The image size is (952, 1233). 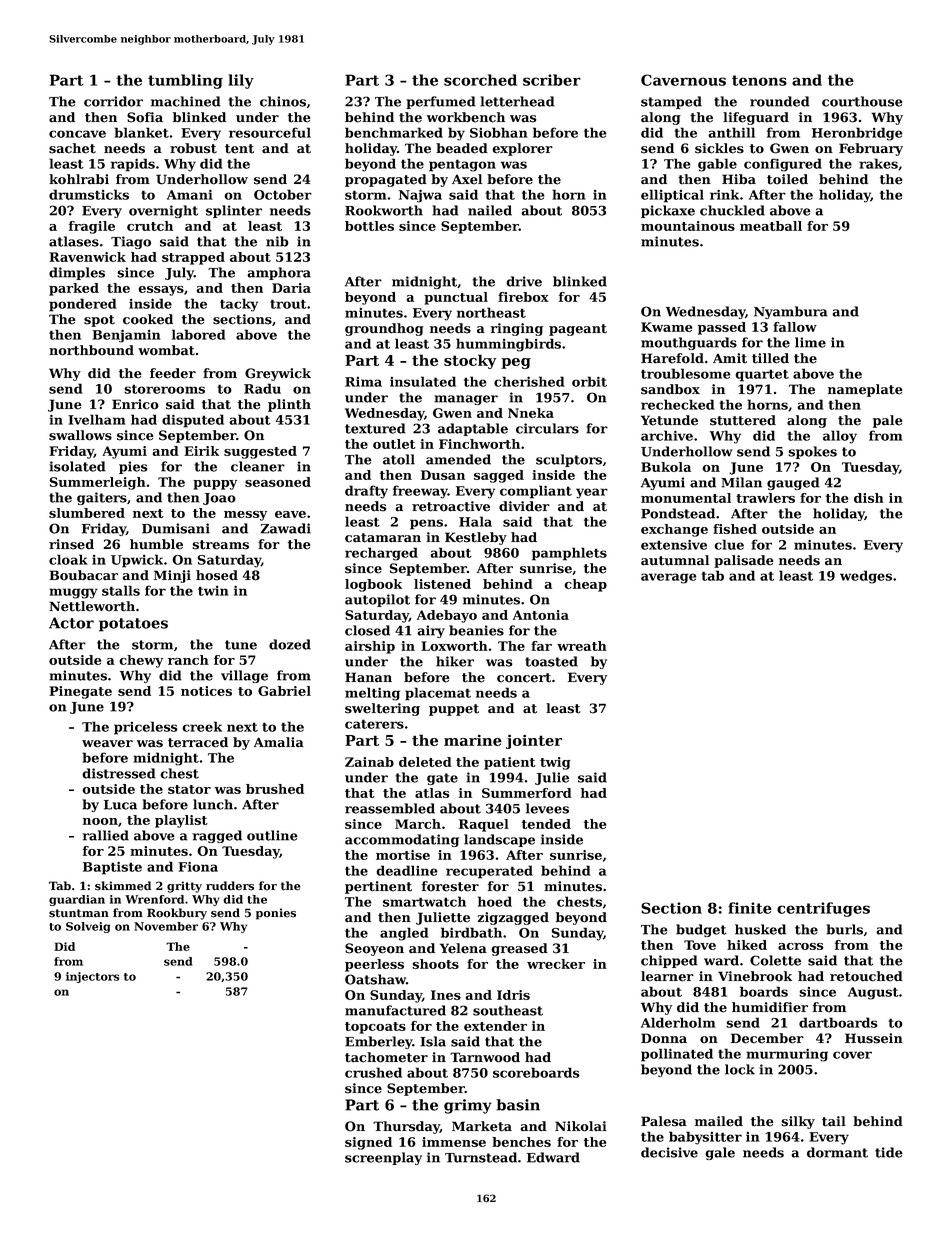 I want to click on tide, so click(x=889, y=1152).
